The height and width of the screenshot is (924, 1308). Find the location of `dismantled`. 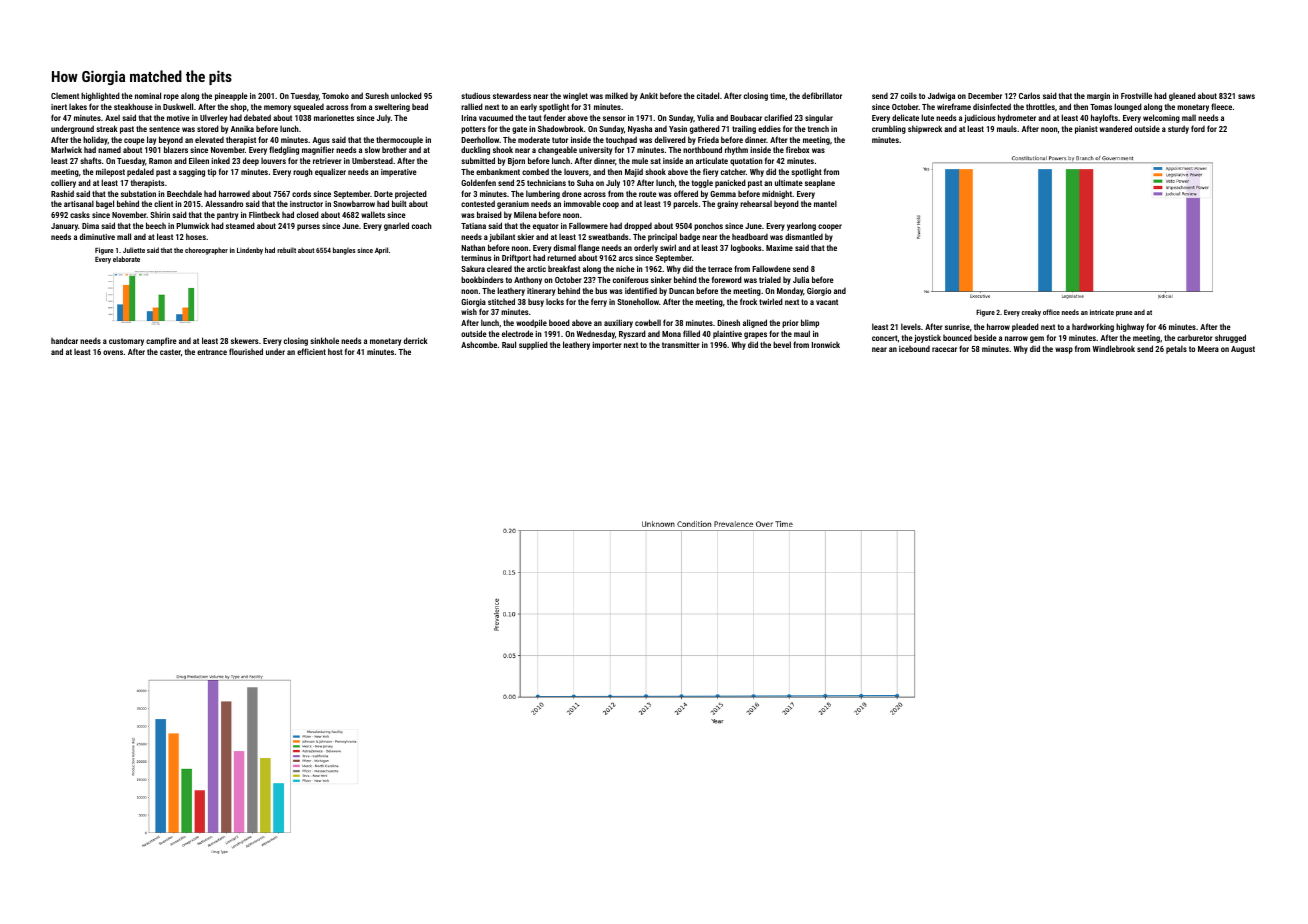

dismantled is located at coordinates (804, 236).
